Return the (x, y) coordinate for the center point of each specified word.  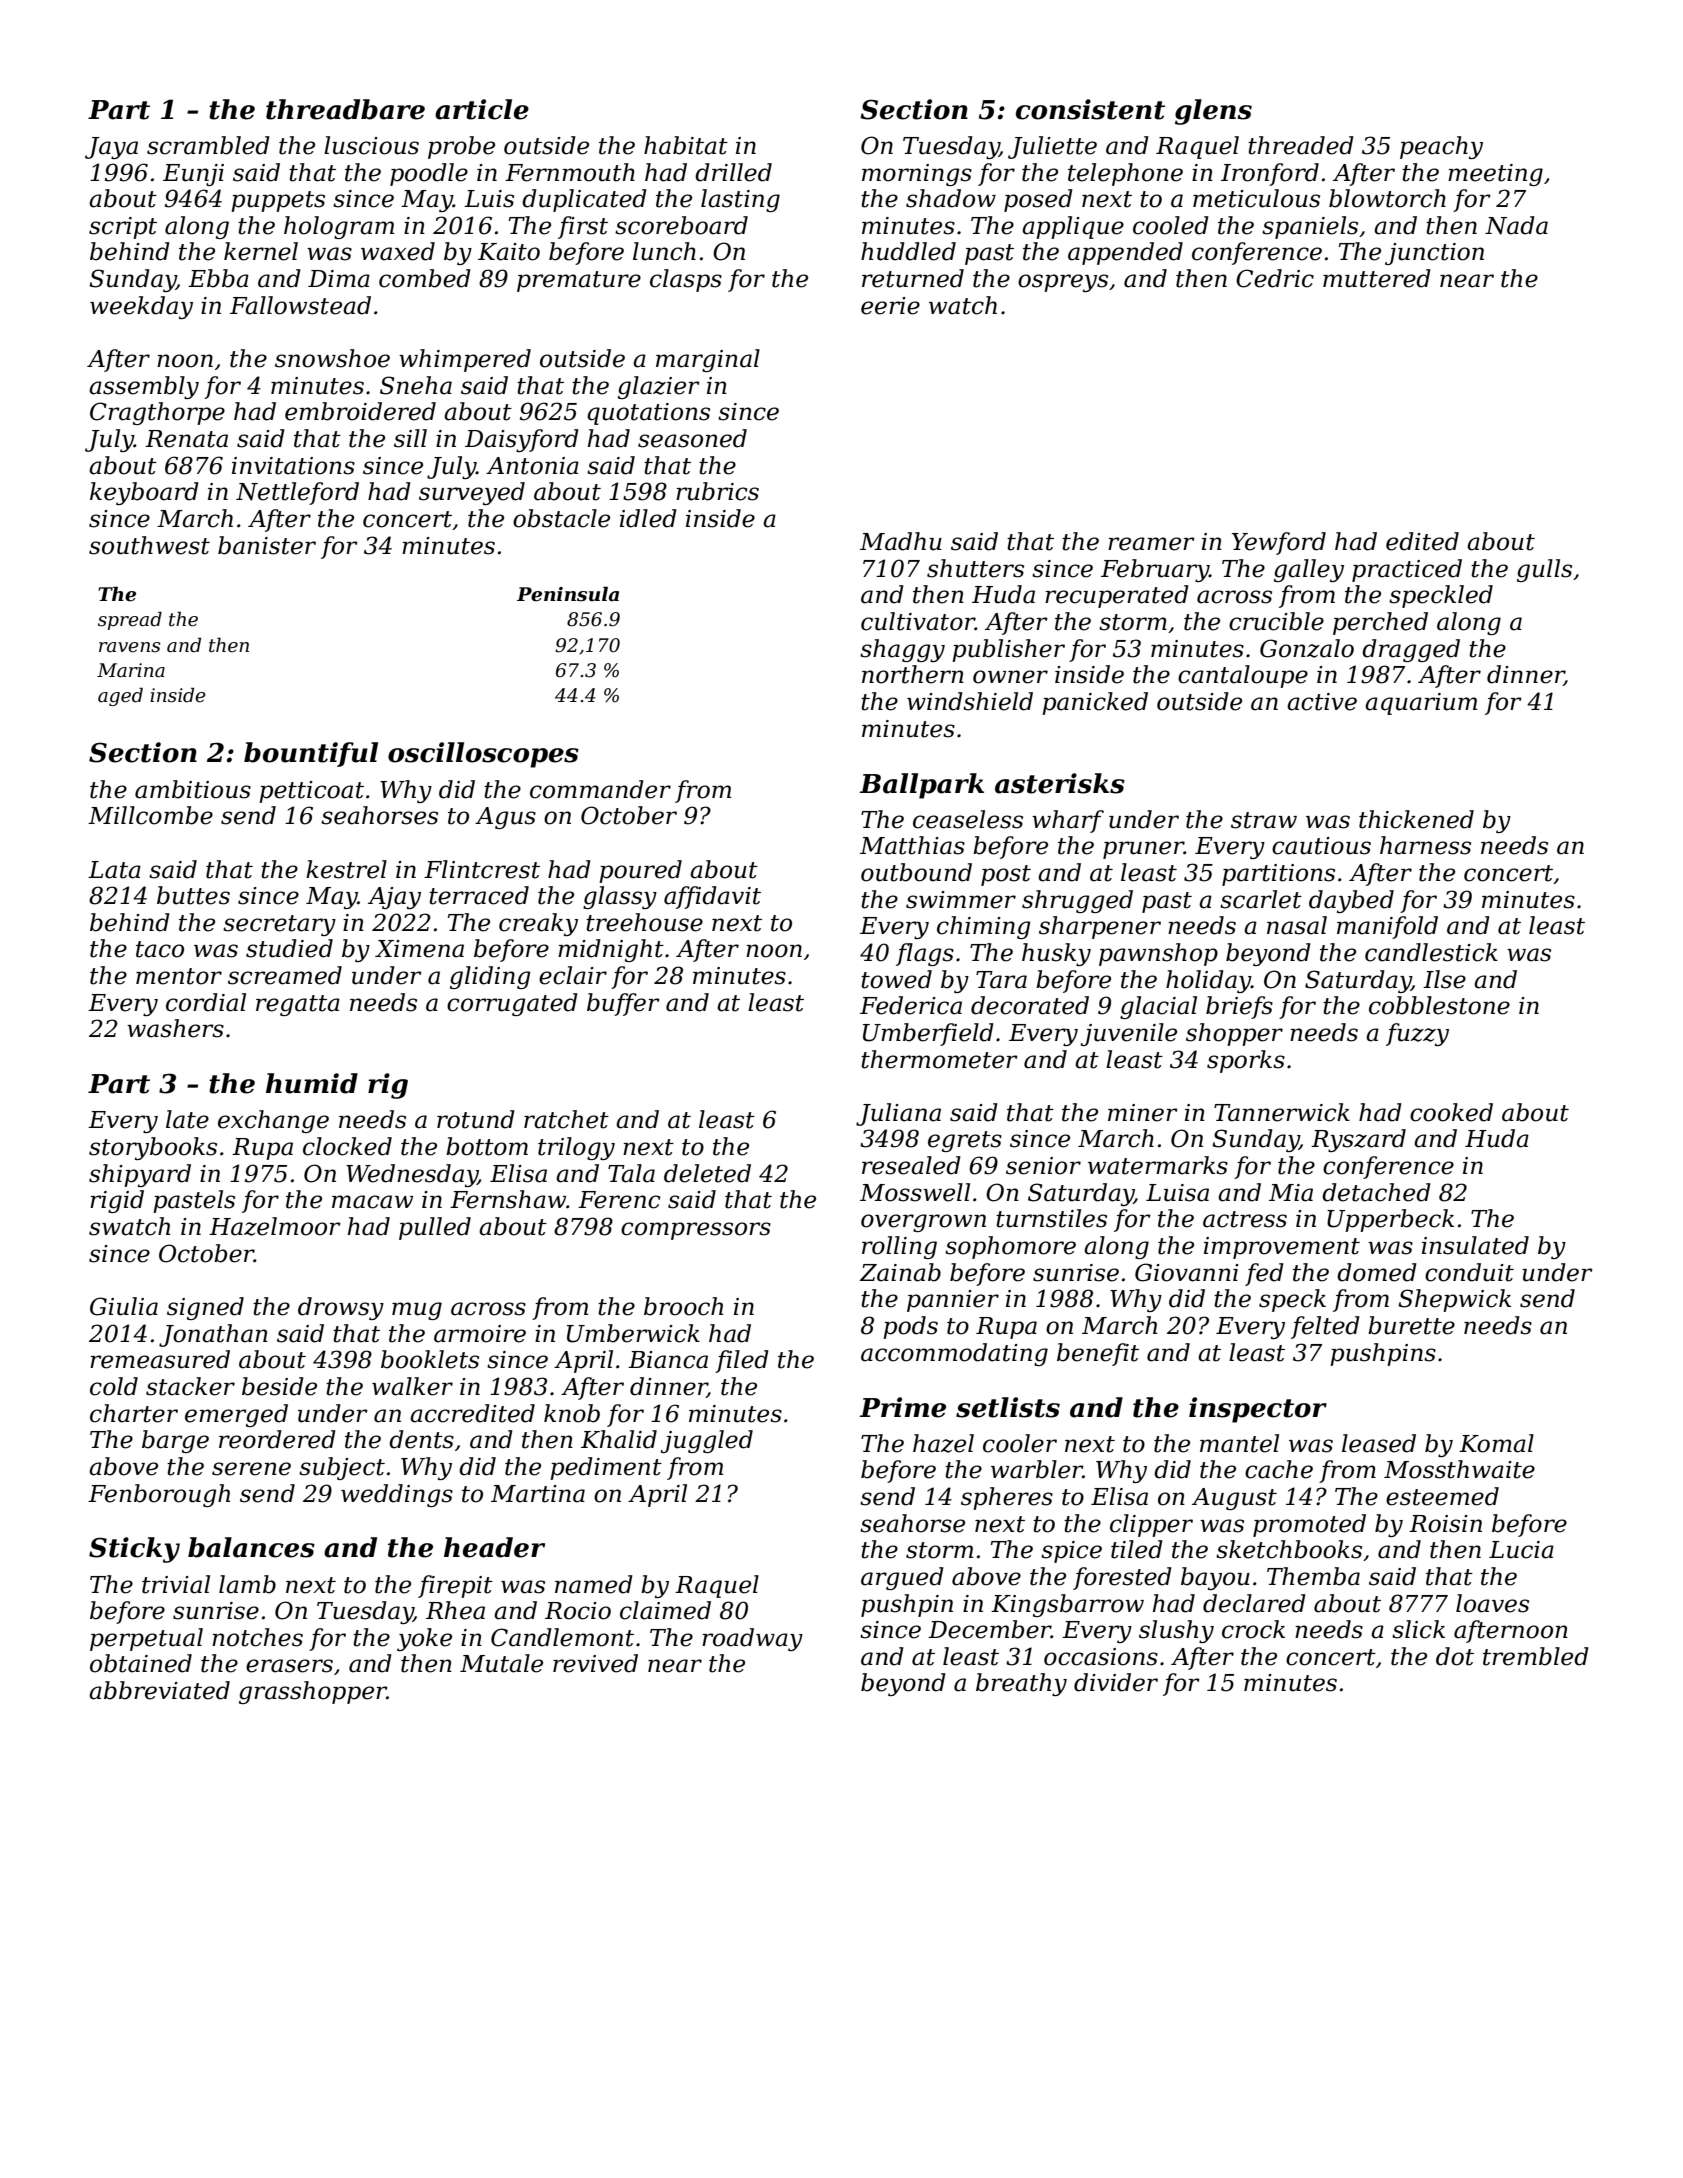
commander (600, 789)
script (123, 228)
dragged (1411, 650)
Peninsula (568, 594)
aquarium (1421, 704)
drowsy (341, 1308)
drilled (733, 172)
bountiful (311, 754)
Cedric (1275, 278)
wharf (1068, 821)
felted (1325, 1327)
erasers (289, 1666)
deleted (707, 1173)
